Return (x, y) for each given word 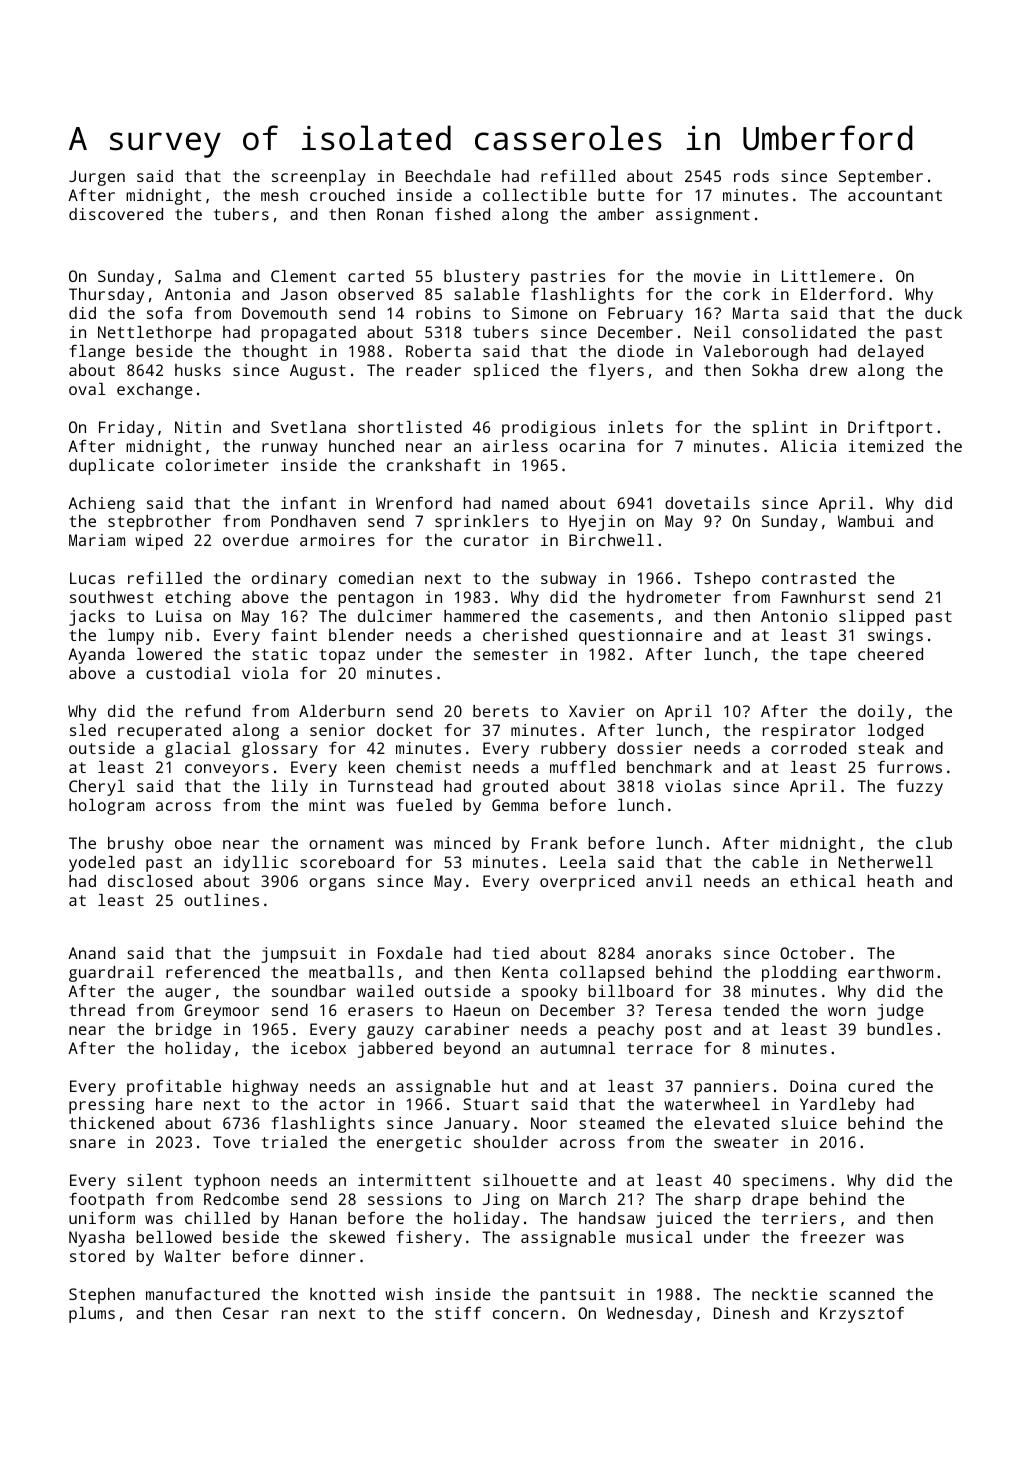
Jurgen (97, 178)
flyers (616, 371)
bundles (899, 1029)
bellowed (173, 1237)
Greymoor (221, 1012)
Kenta (525, 972)
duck (943, 313)
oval (87, 389)
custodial (188, 673)
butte (621, 195)
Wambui (866, 521)
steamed (611, 1123)
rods (751, 176)
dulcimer (395, 616)
